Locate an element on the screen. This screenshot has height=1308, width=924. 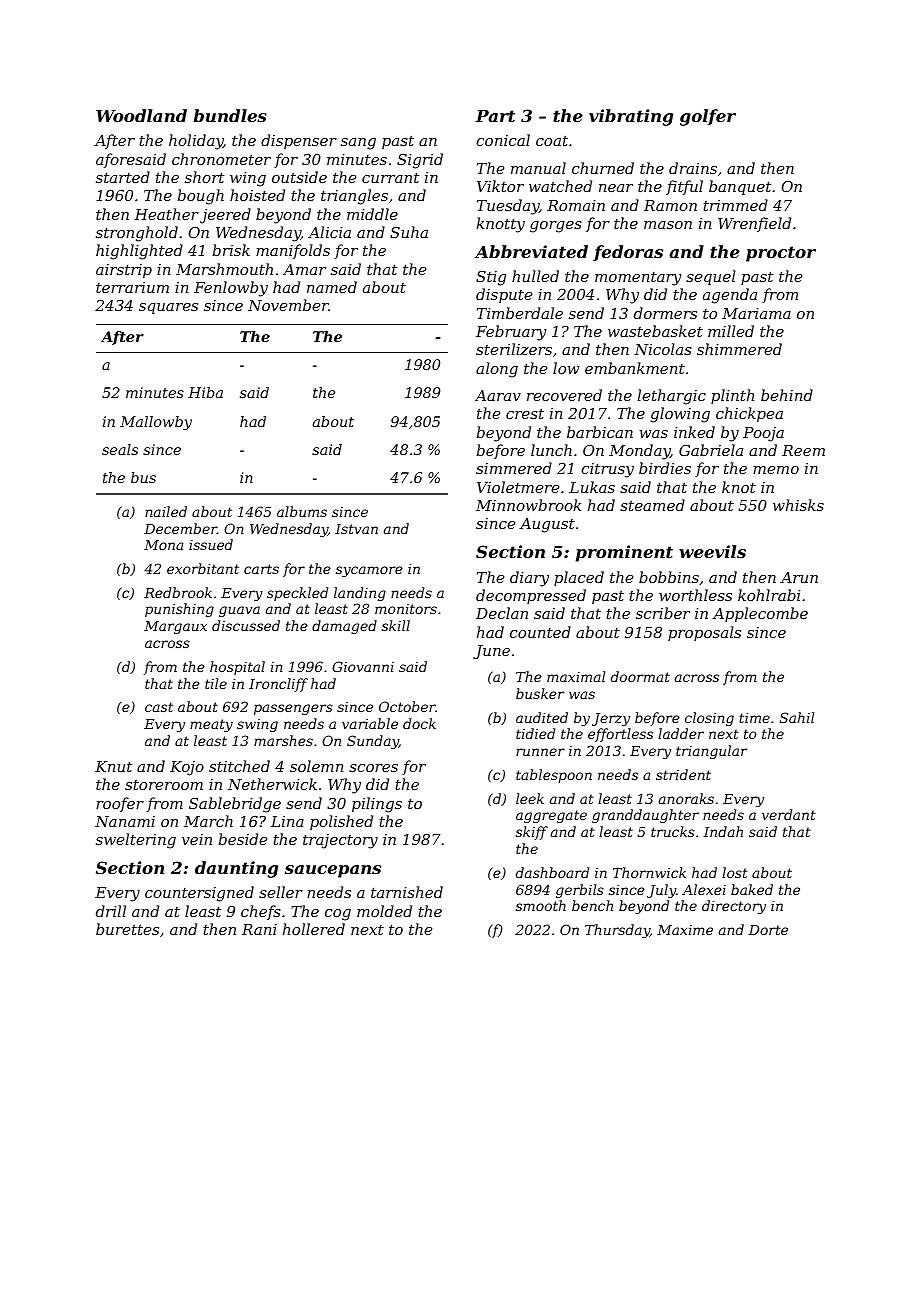
coat is located at coordinates (552, 140).
